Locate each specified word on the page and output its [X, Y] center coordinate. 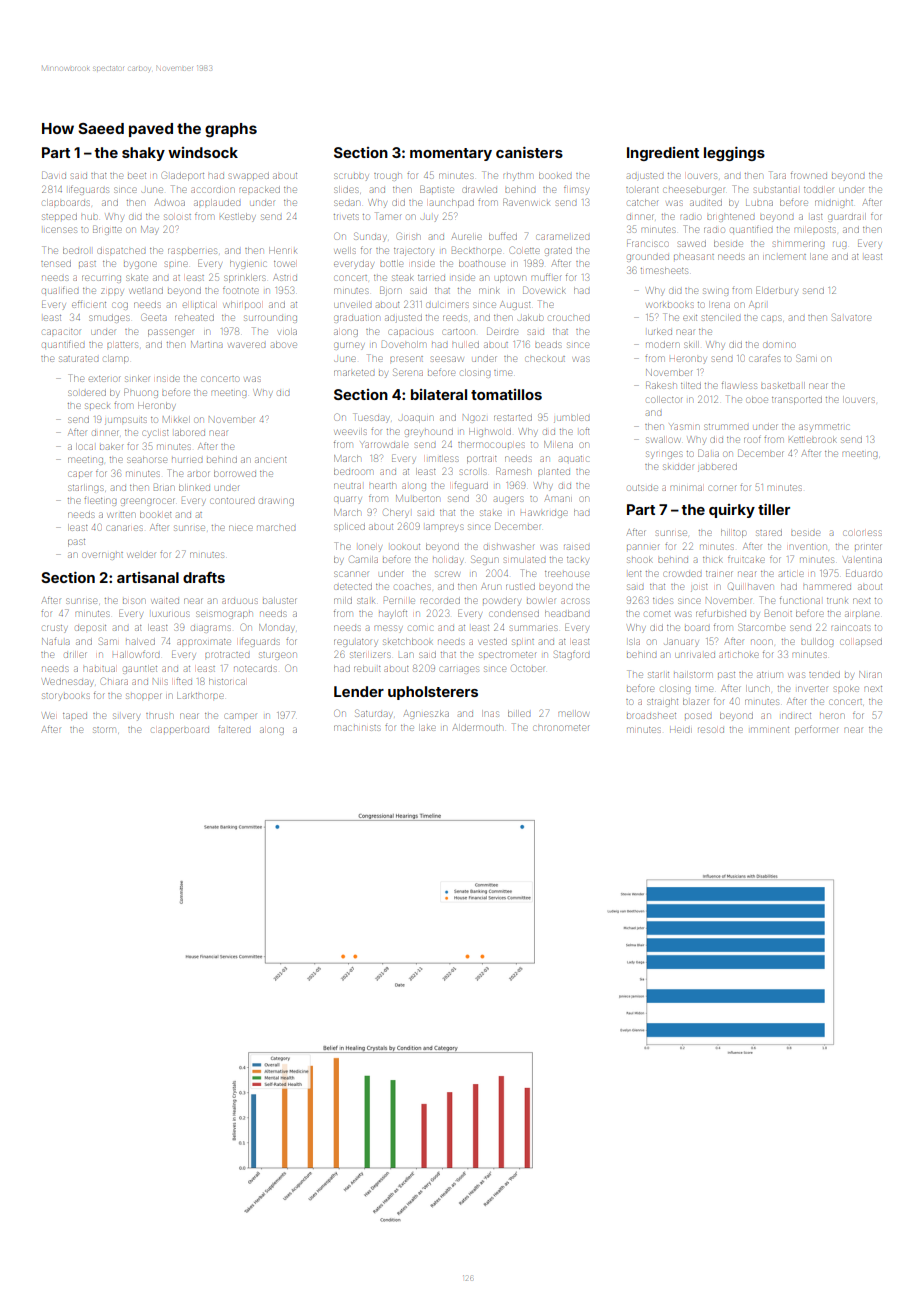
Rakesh [661, 385]
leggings [734, 154]
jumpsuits [126, 421]
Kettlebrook [813, 439]
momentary [451, 154]
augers [508, 500]
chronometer [561, 728]
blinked [194, 488]
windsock [203, 152]
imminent [770, 730]
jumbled [571, 419]
